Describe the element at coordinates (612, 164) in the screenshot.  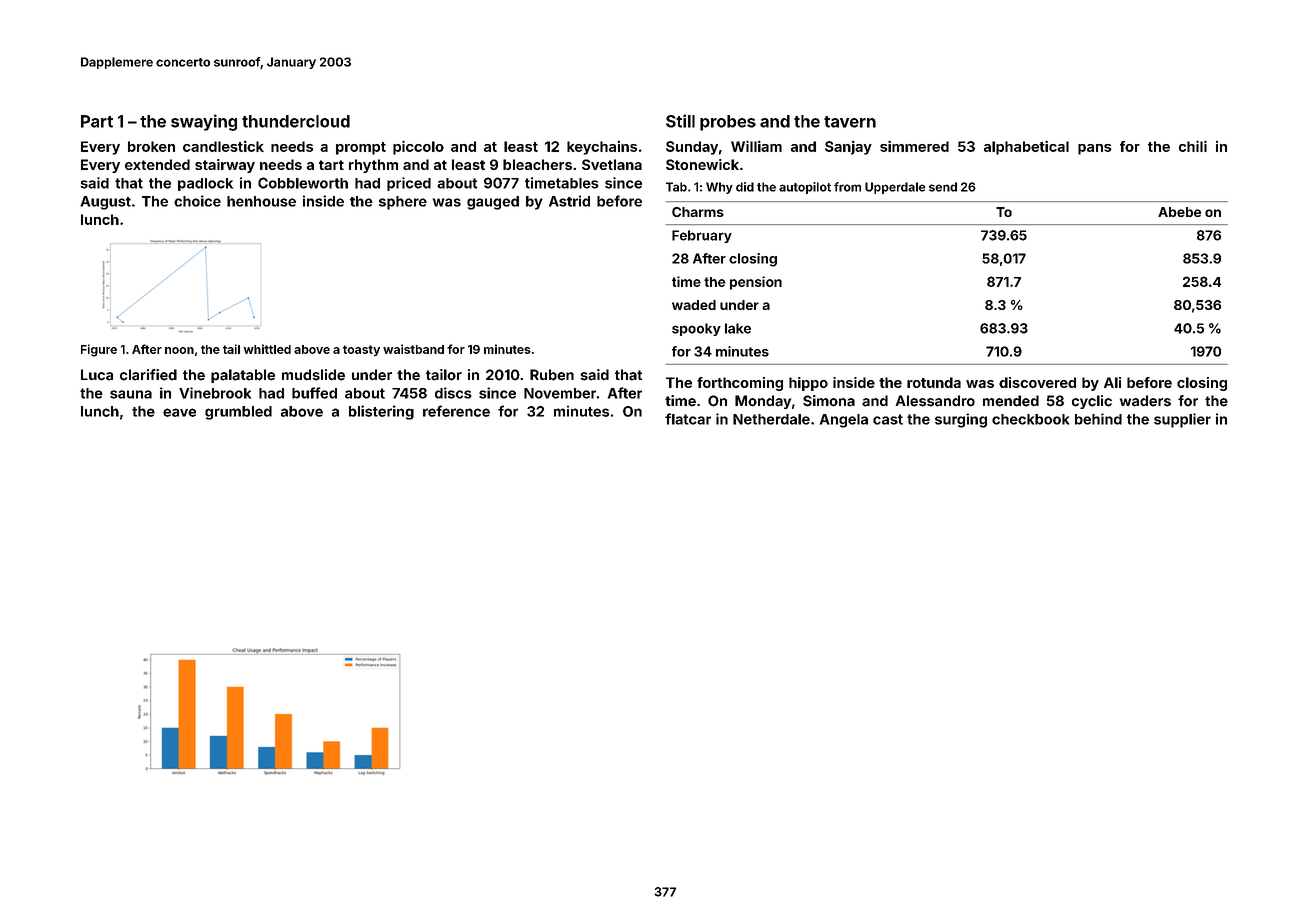
I see `Svetlana` at that location.
